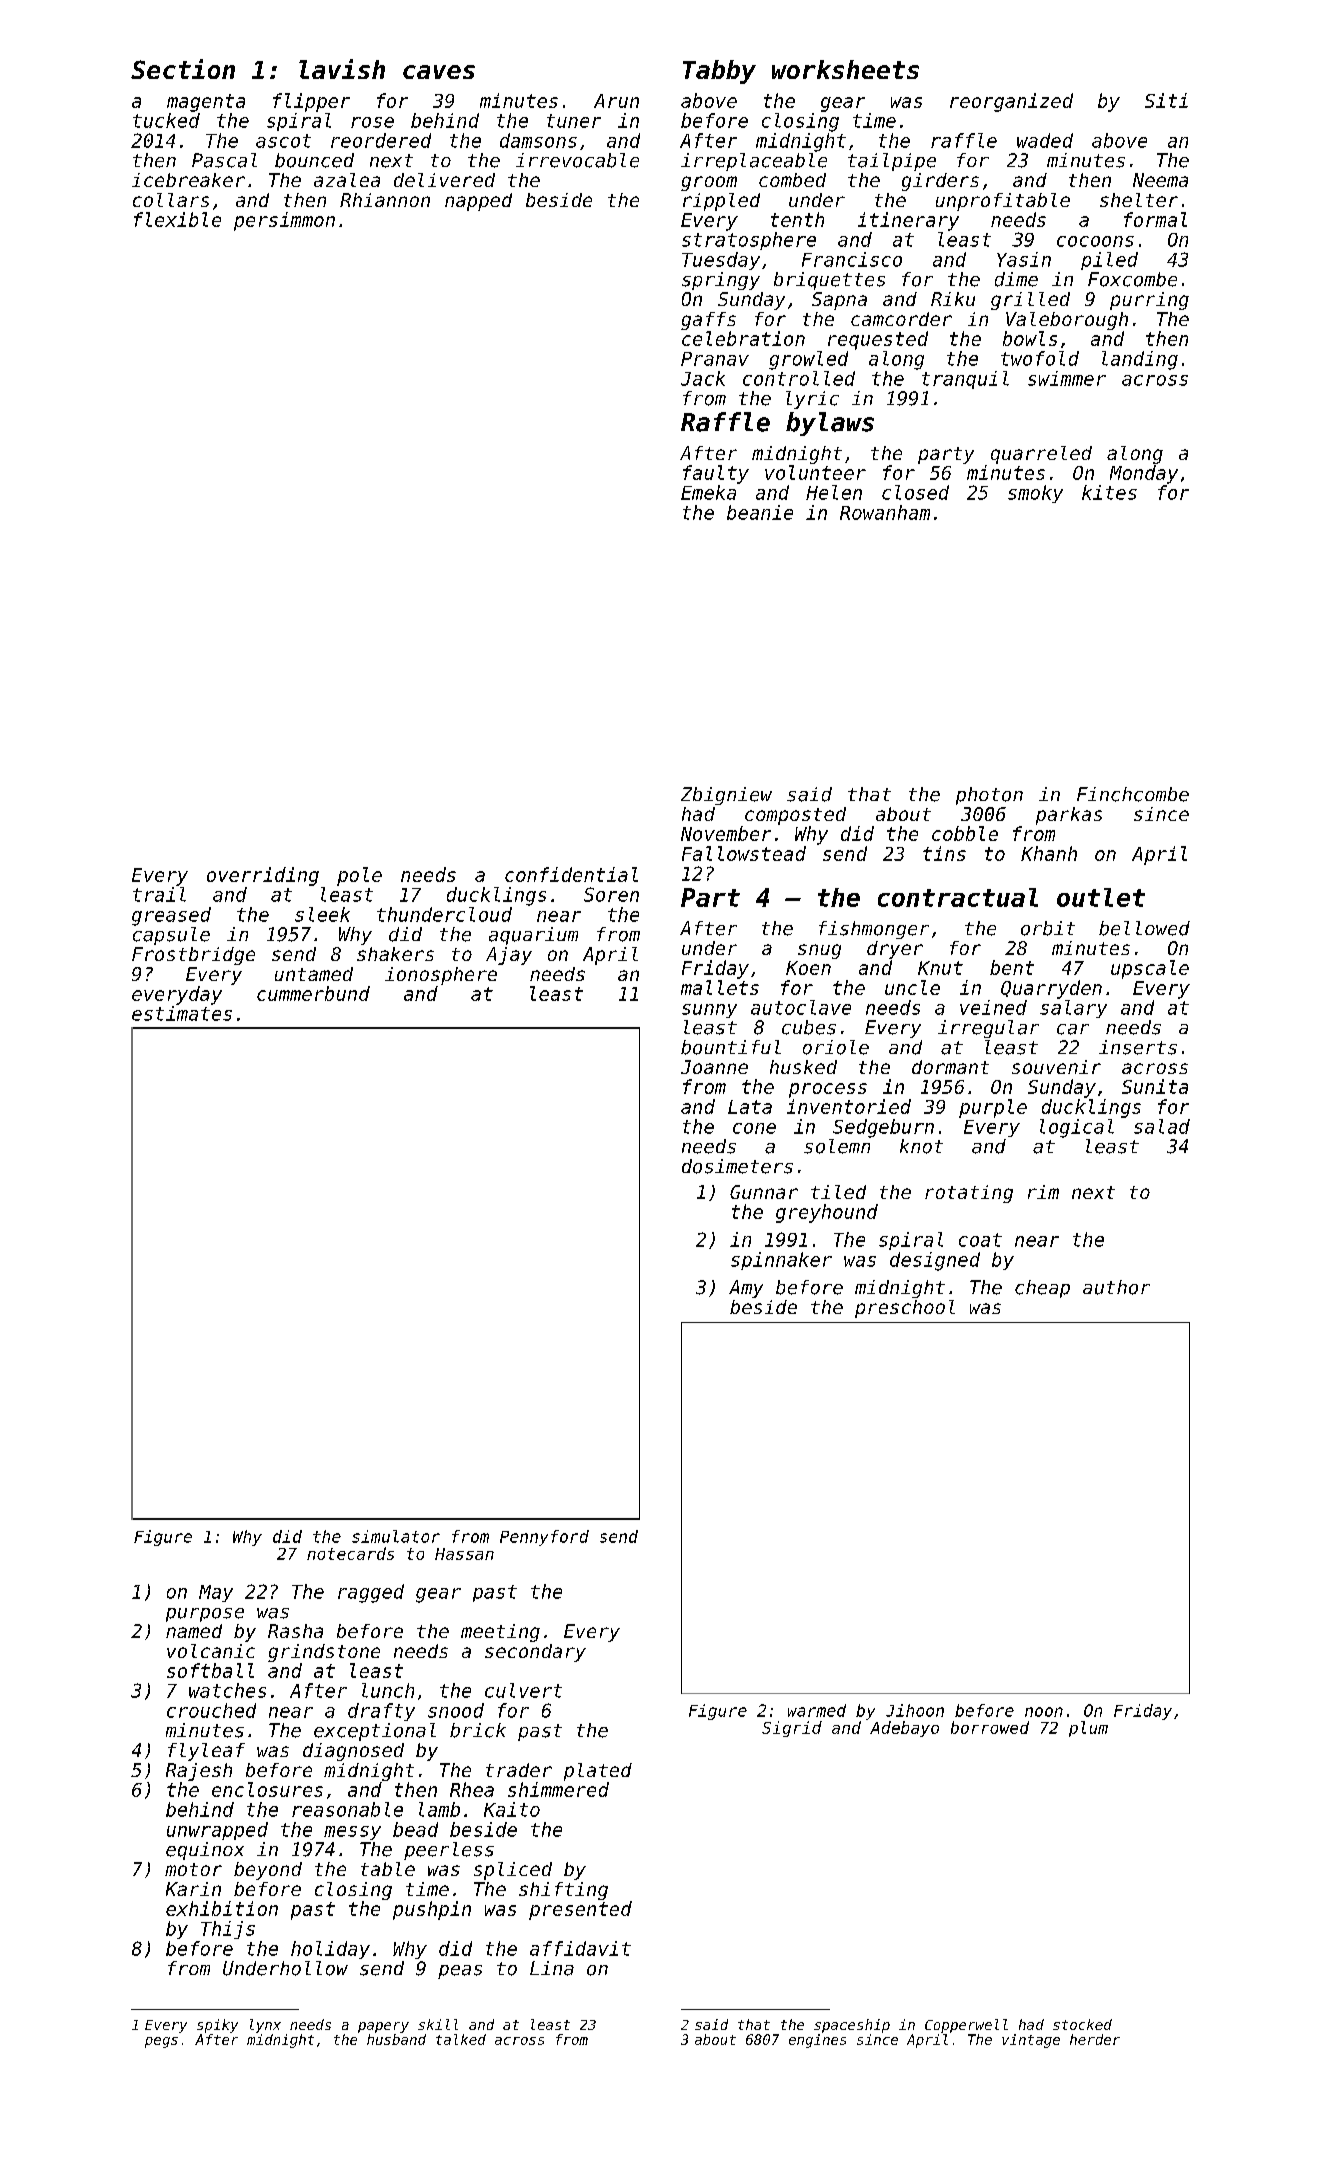 The height and width of the image is (2176, 1321). What do you see at coordinates (441, 976) in the image?
I see `ionosphere` at bounding box center [441, 976].
